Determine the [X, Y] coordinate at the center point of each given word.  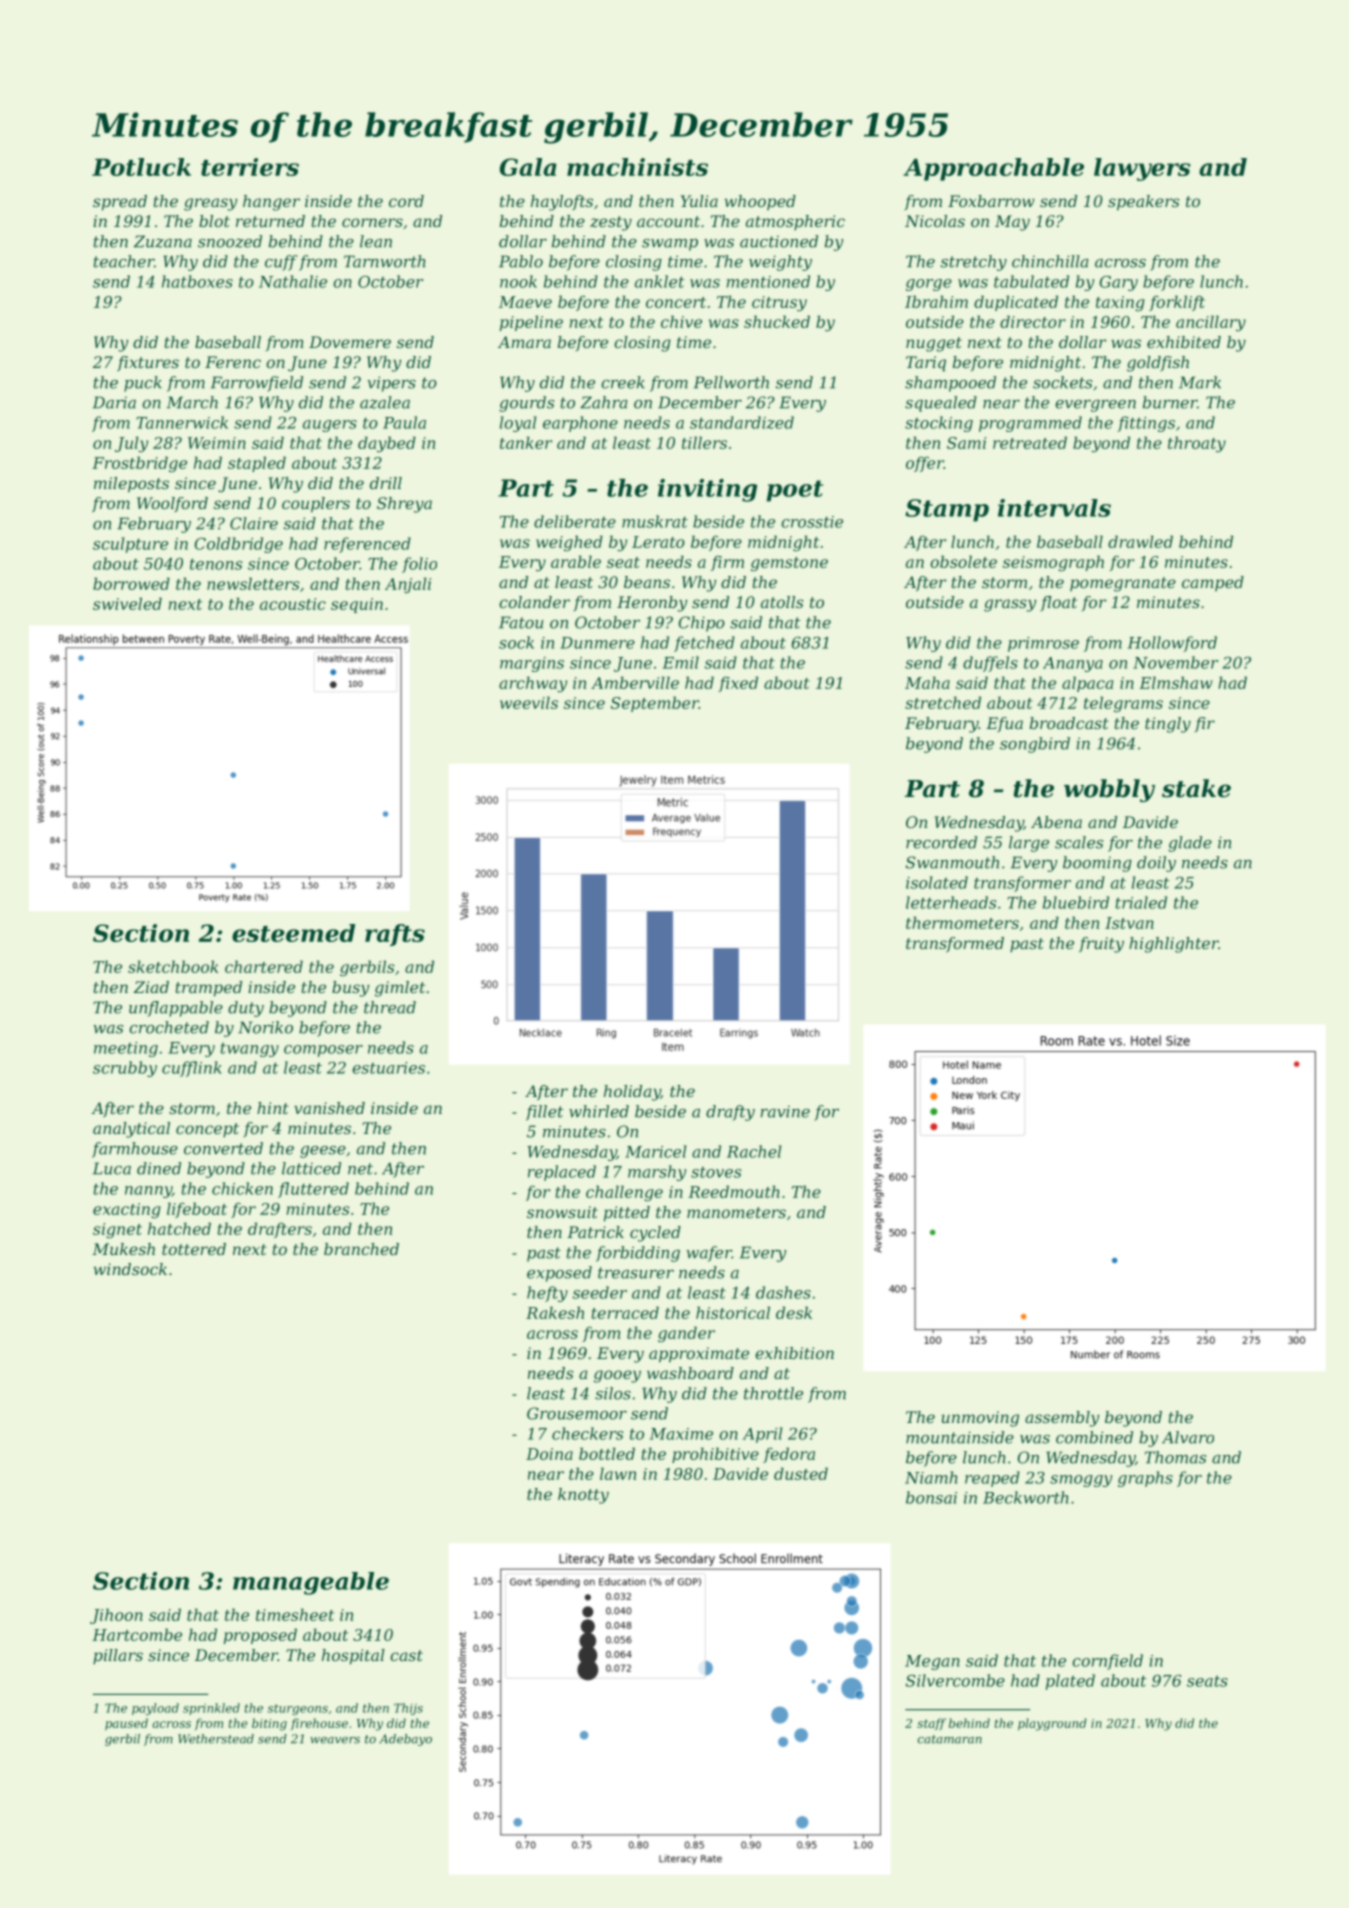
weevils [529, 702]
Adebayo [405, 1740]
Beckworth [1025, 1497]
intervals [1054, 508]
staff [931, 1724]
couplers [316, 505]
